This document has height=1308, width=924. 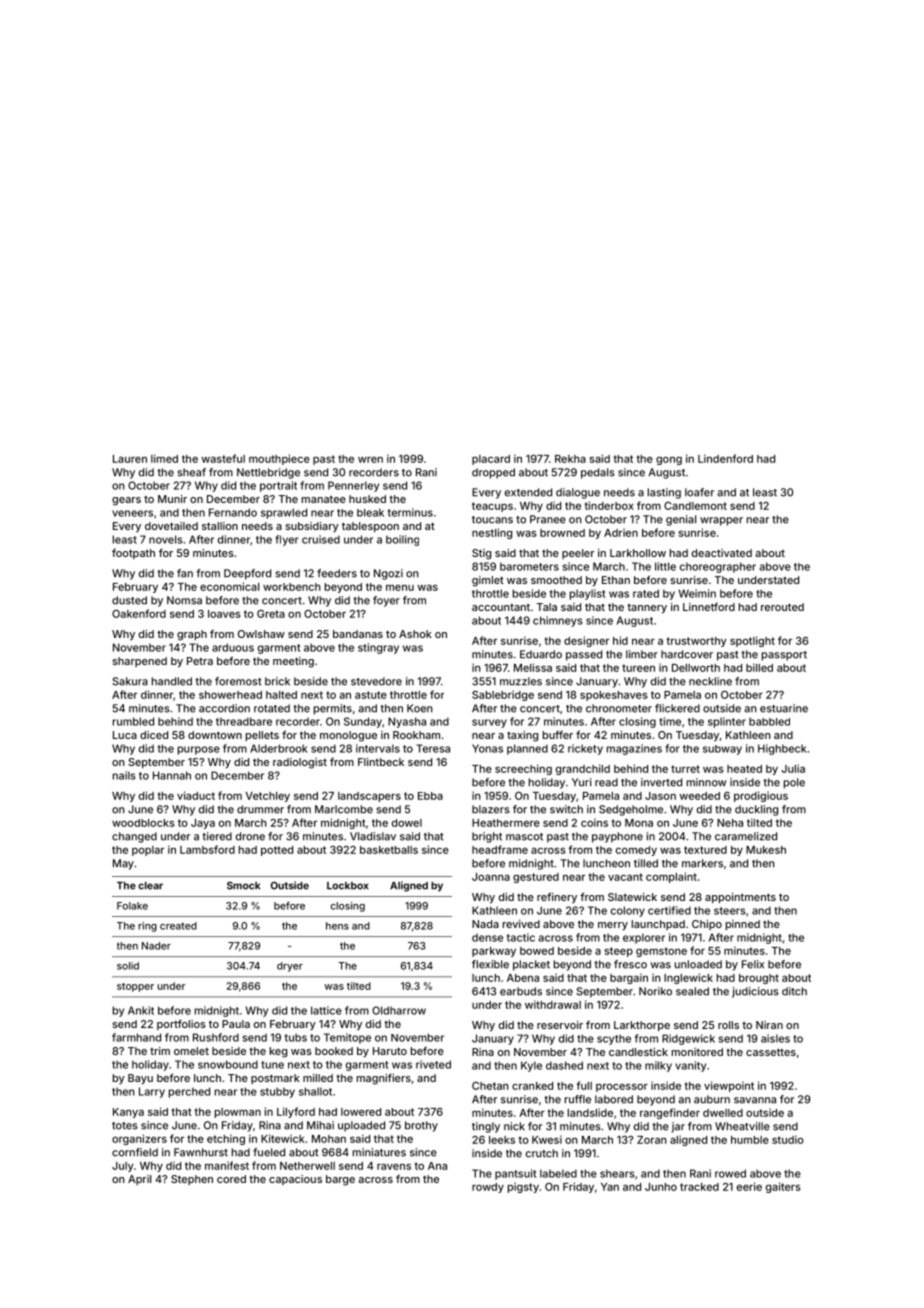 What do you see at coordinates (493, 473) in the document?
I see `dropped` at bounding box center [493, 473].
